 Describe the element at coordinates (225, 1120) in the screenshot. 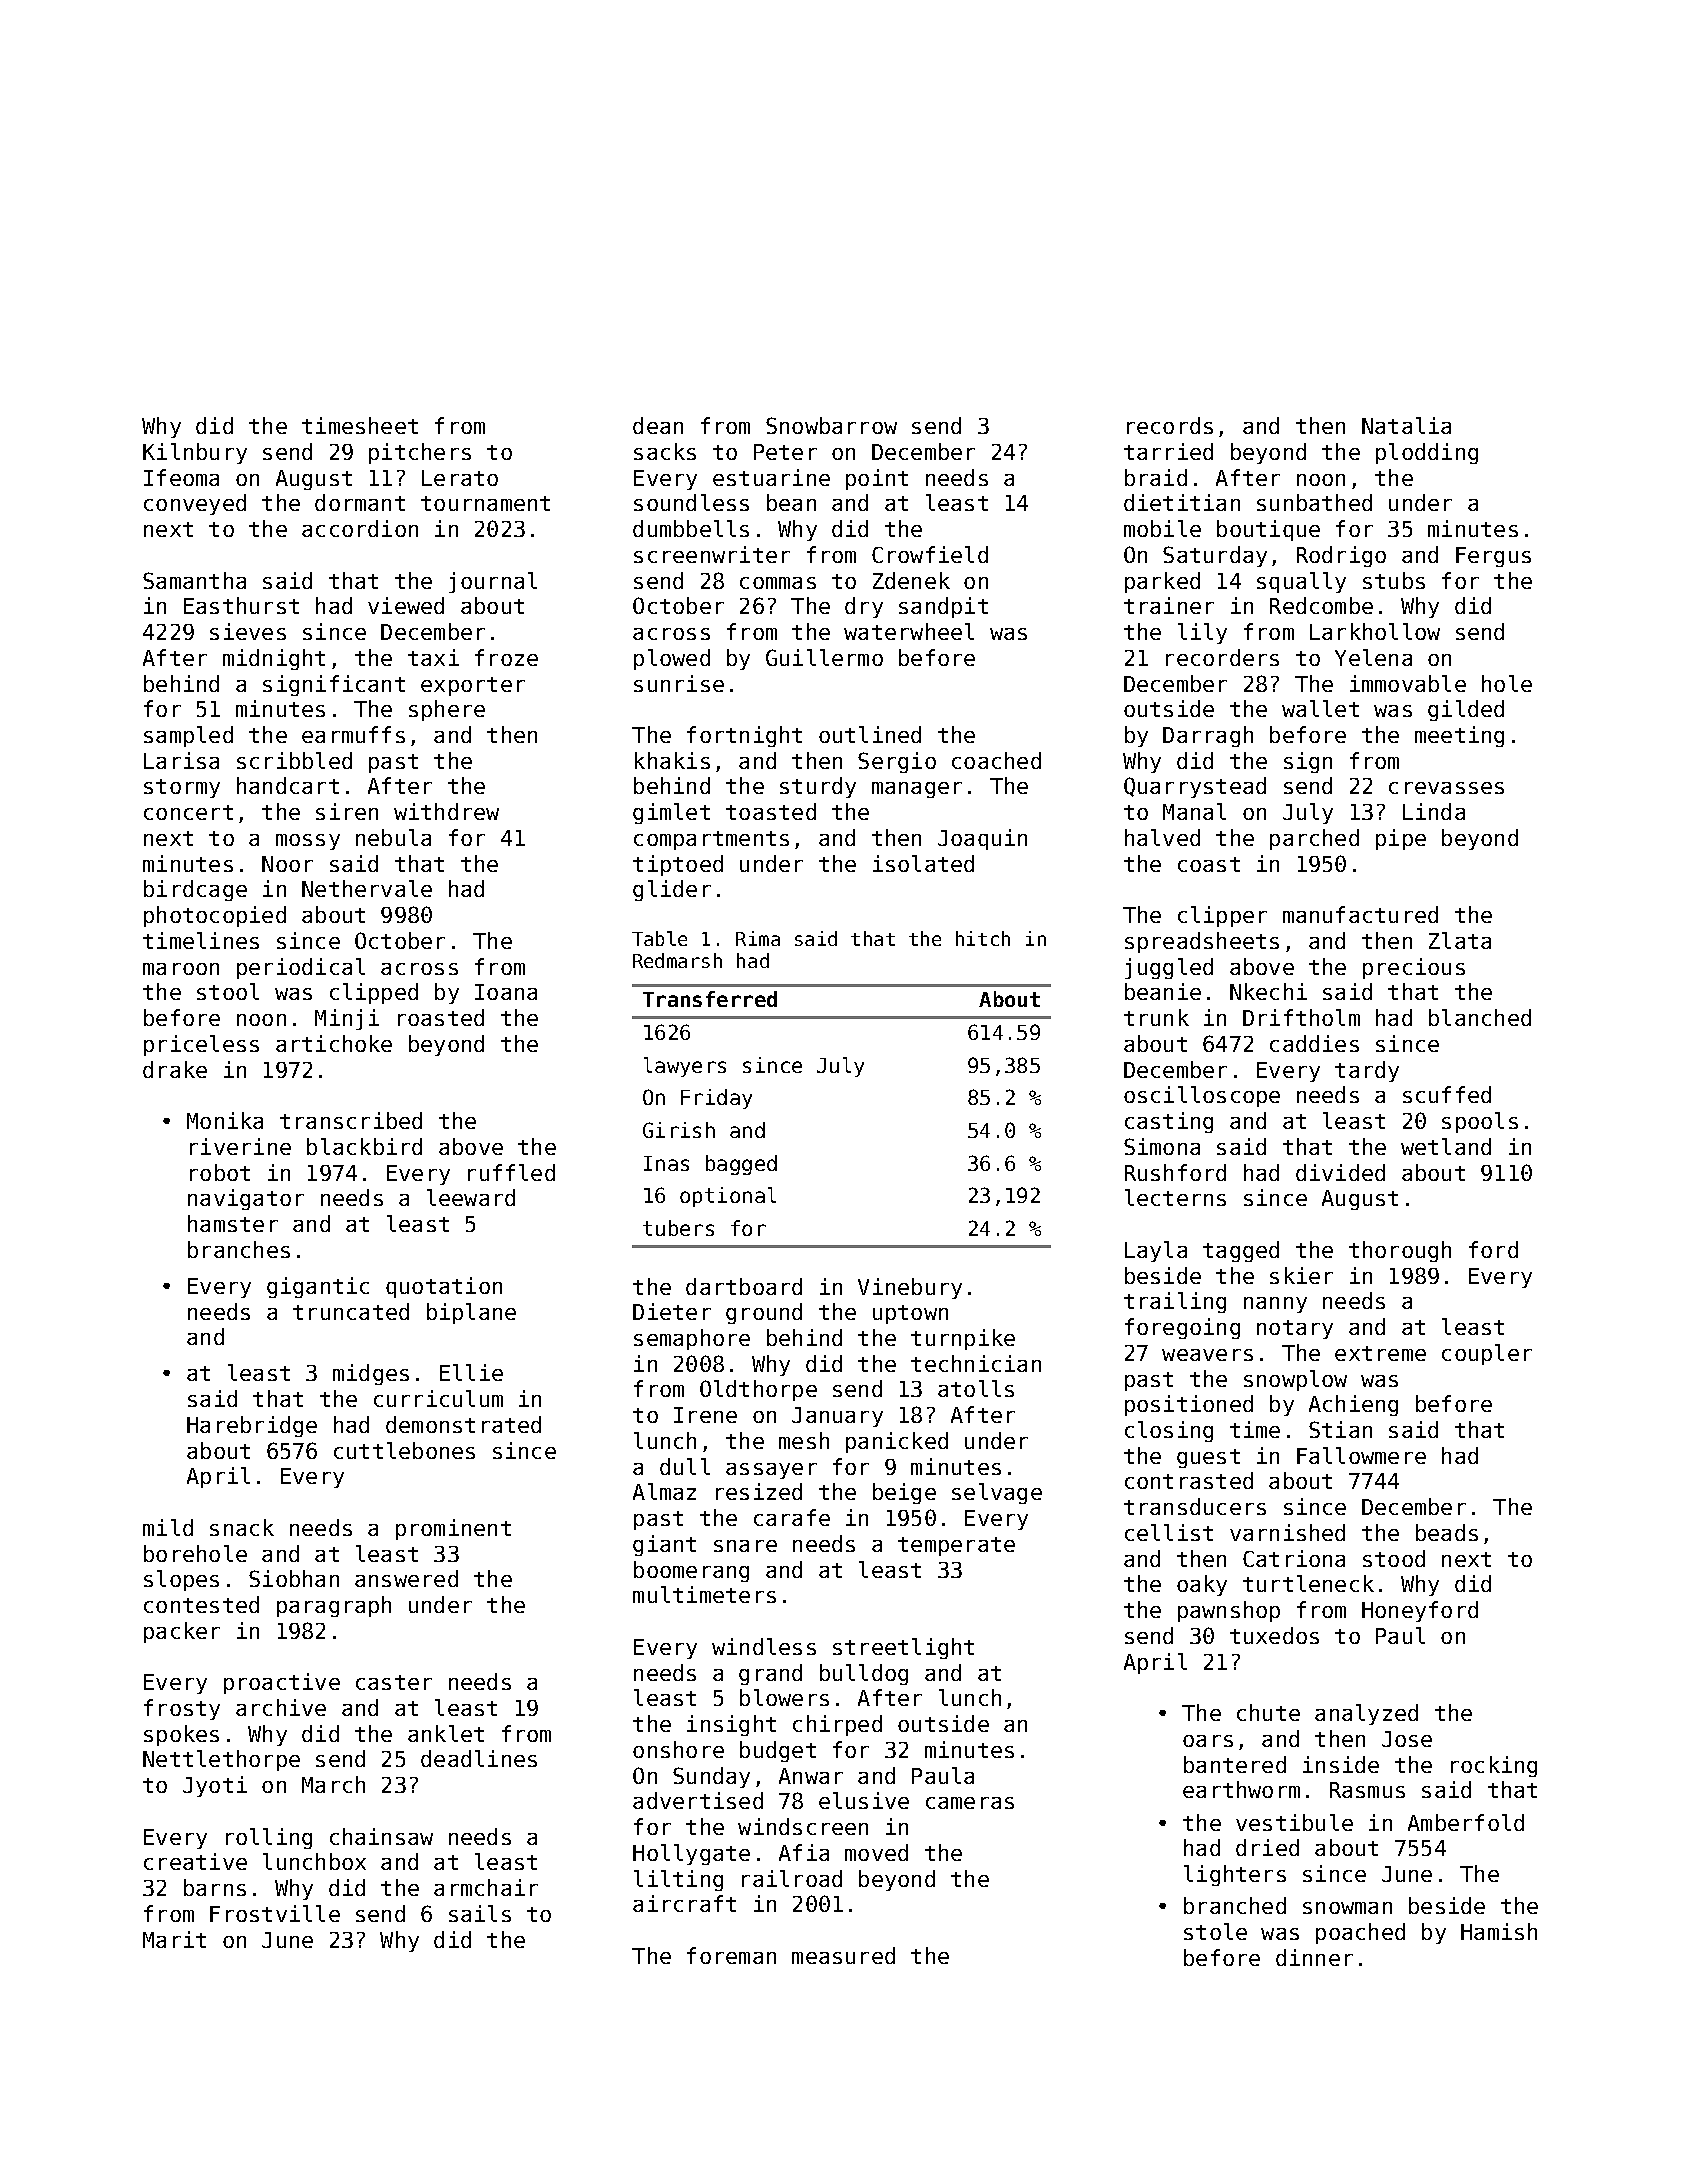

I see `Monika` at that location.
